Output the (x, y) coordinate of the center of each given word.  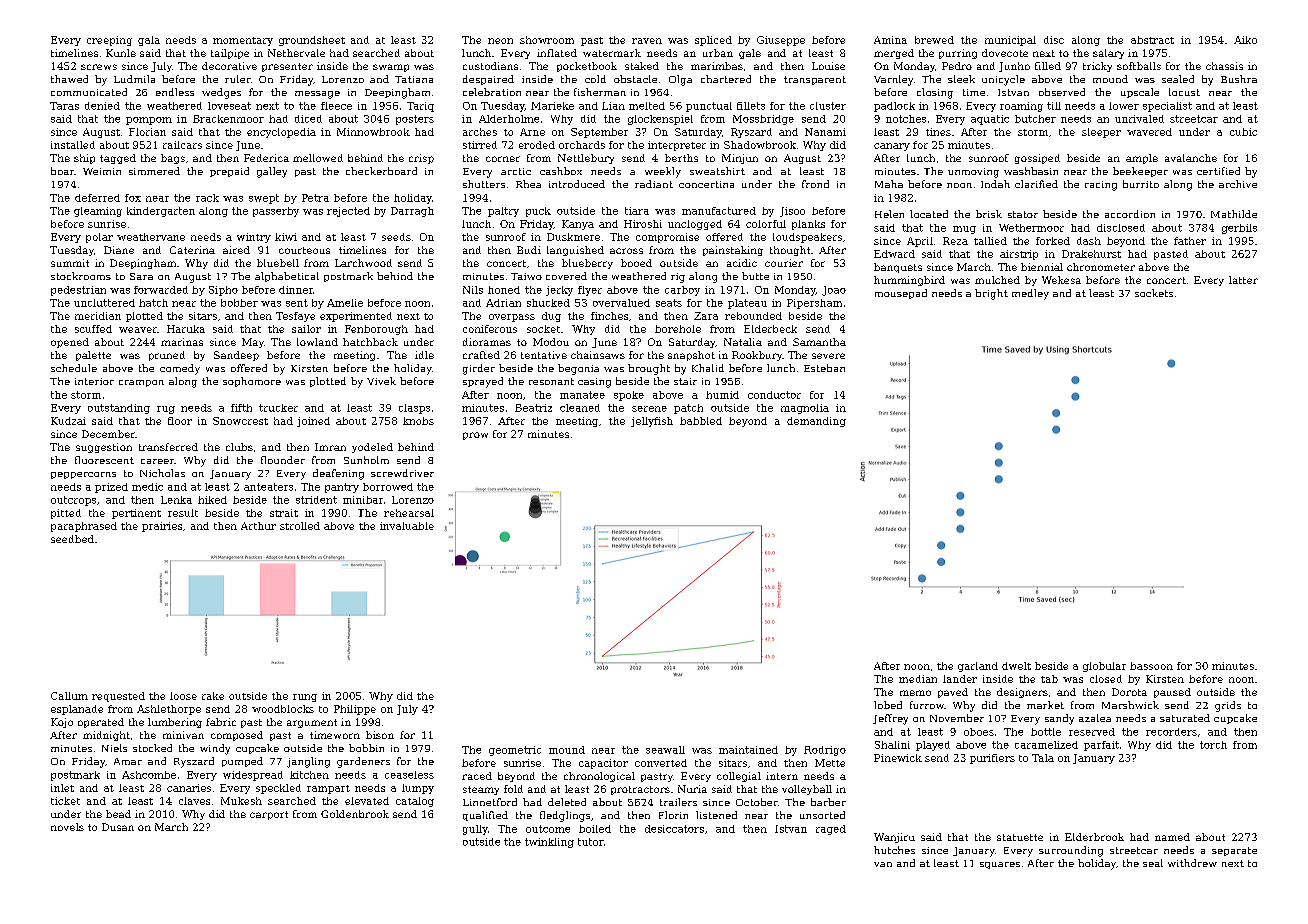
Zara (706, 316)
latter (1243, 280)
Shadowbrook (760, 145)
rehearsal (409, 513)
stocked (152, 748)
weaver (138, 330)
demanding (816, 422)
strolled (300, 526)
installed (73, 145)
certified (1218, 171)
